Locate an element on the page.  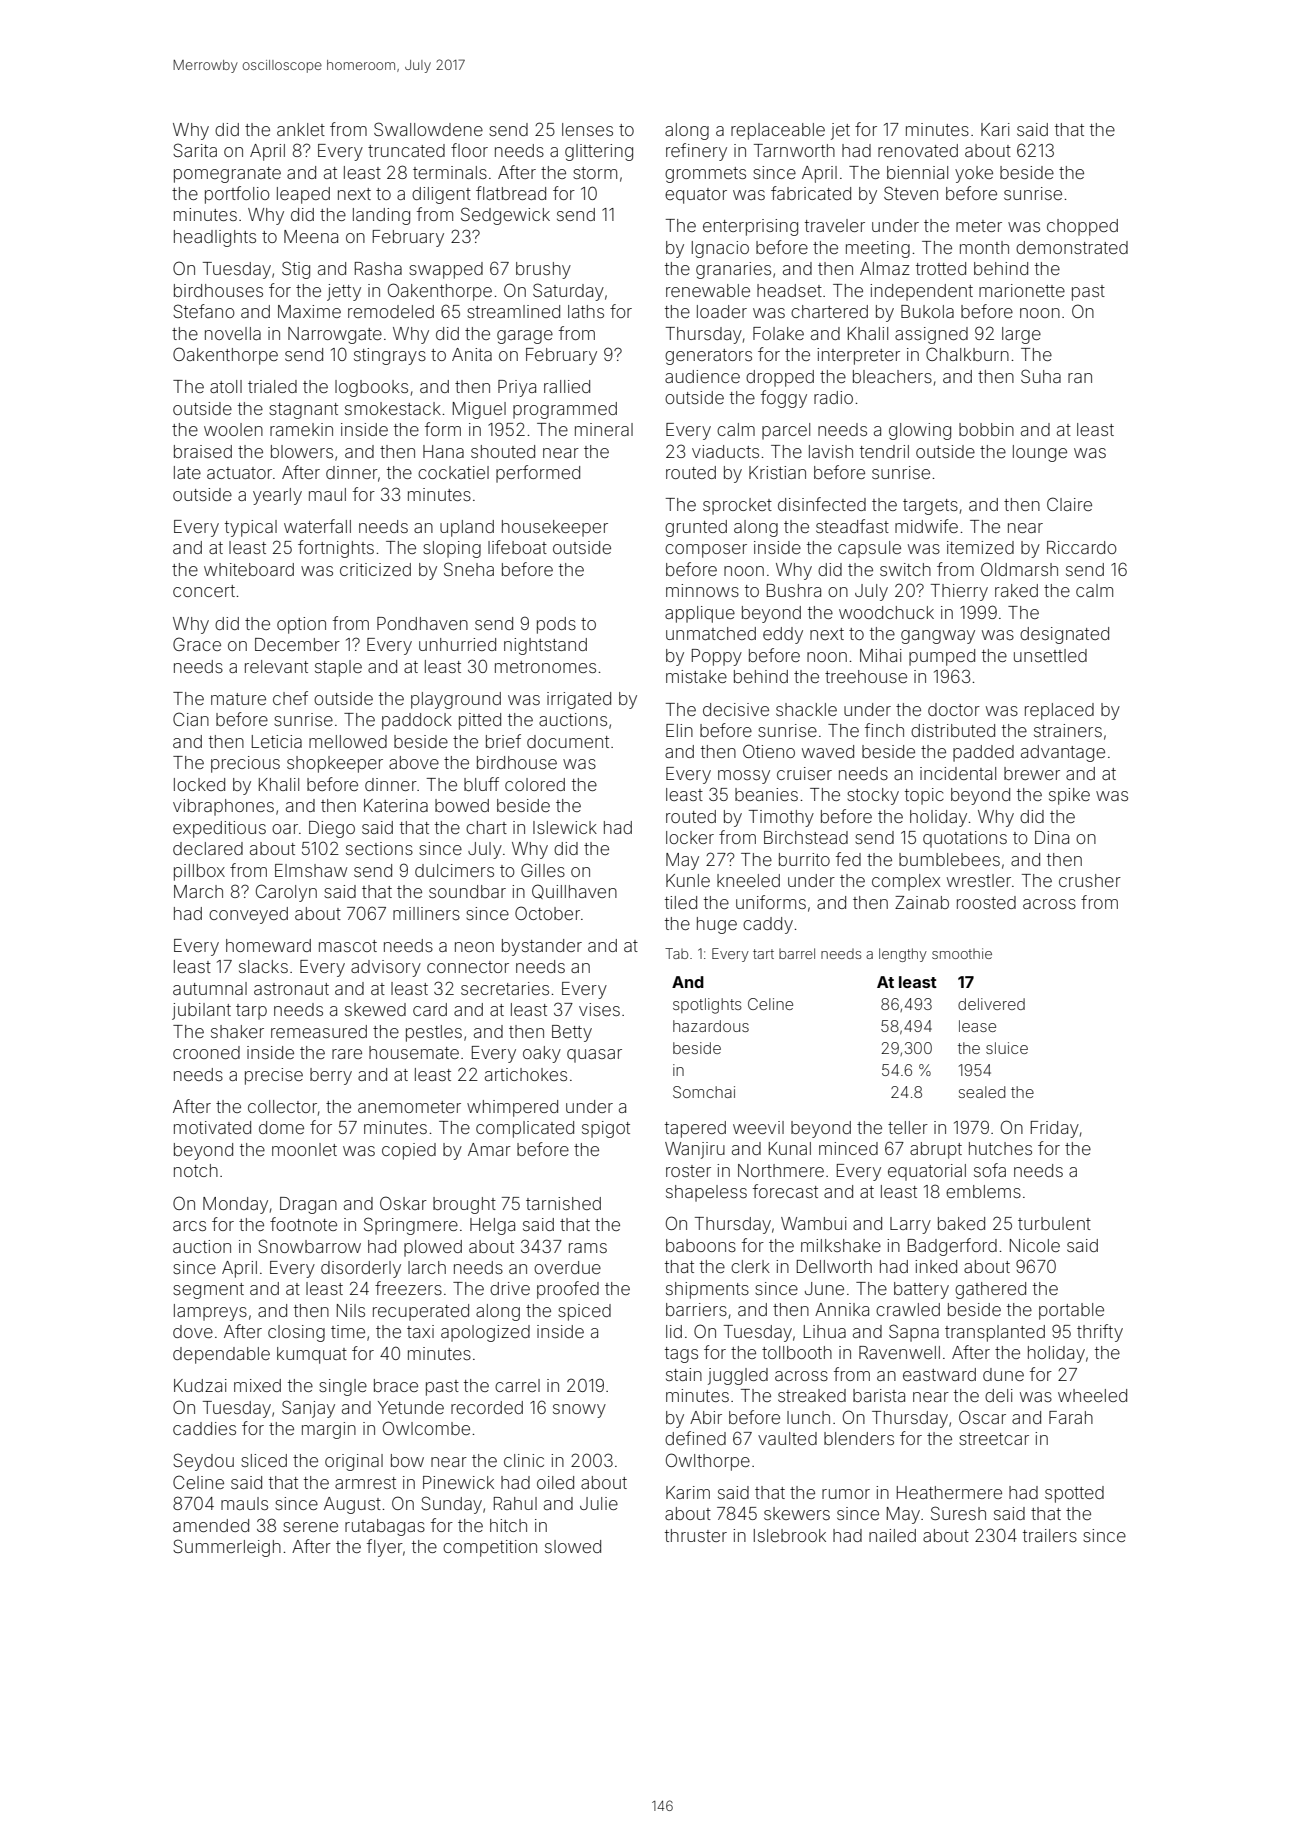
bumblebees is located at coordinates (949, 859).
